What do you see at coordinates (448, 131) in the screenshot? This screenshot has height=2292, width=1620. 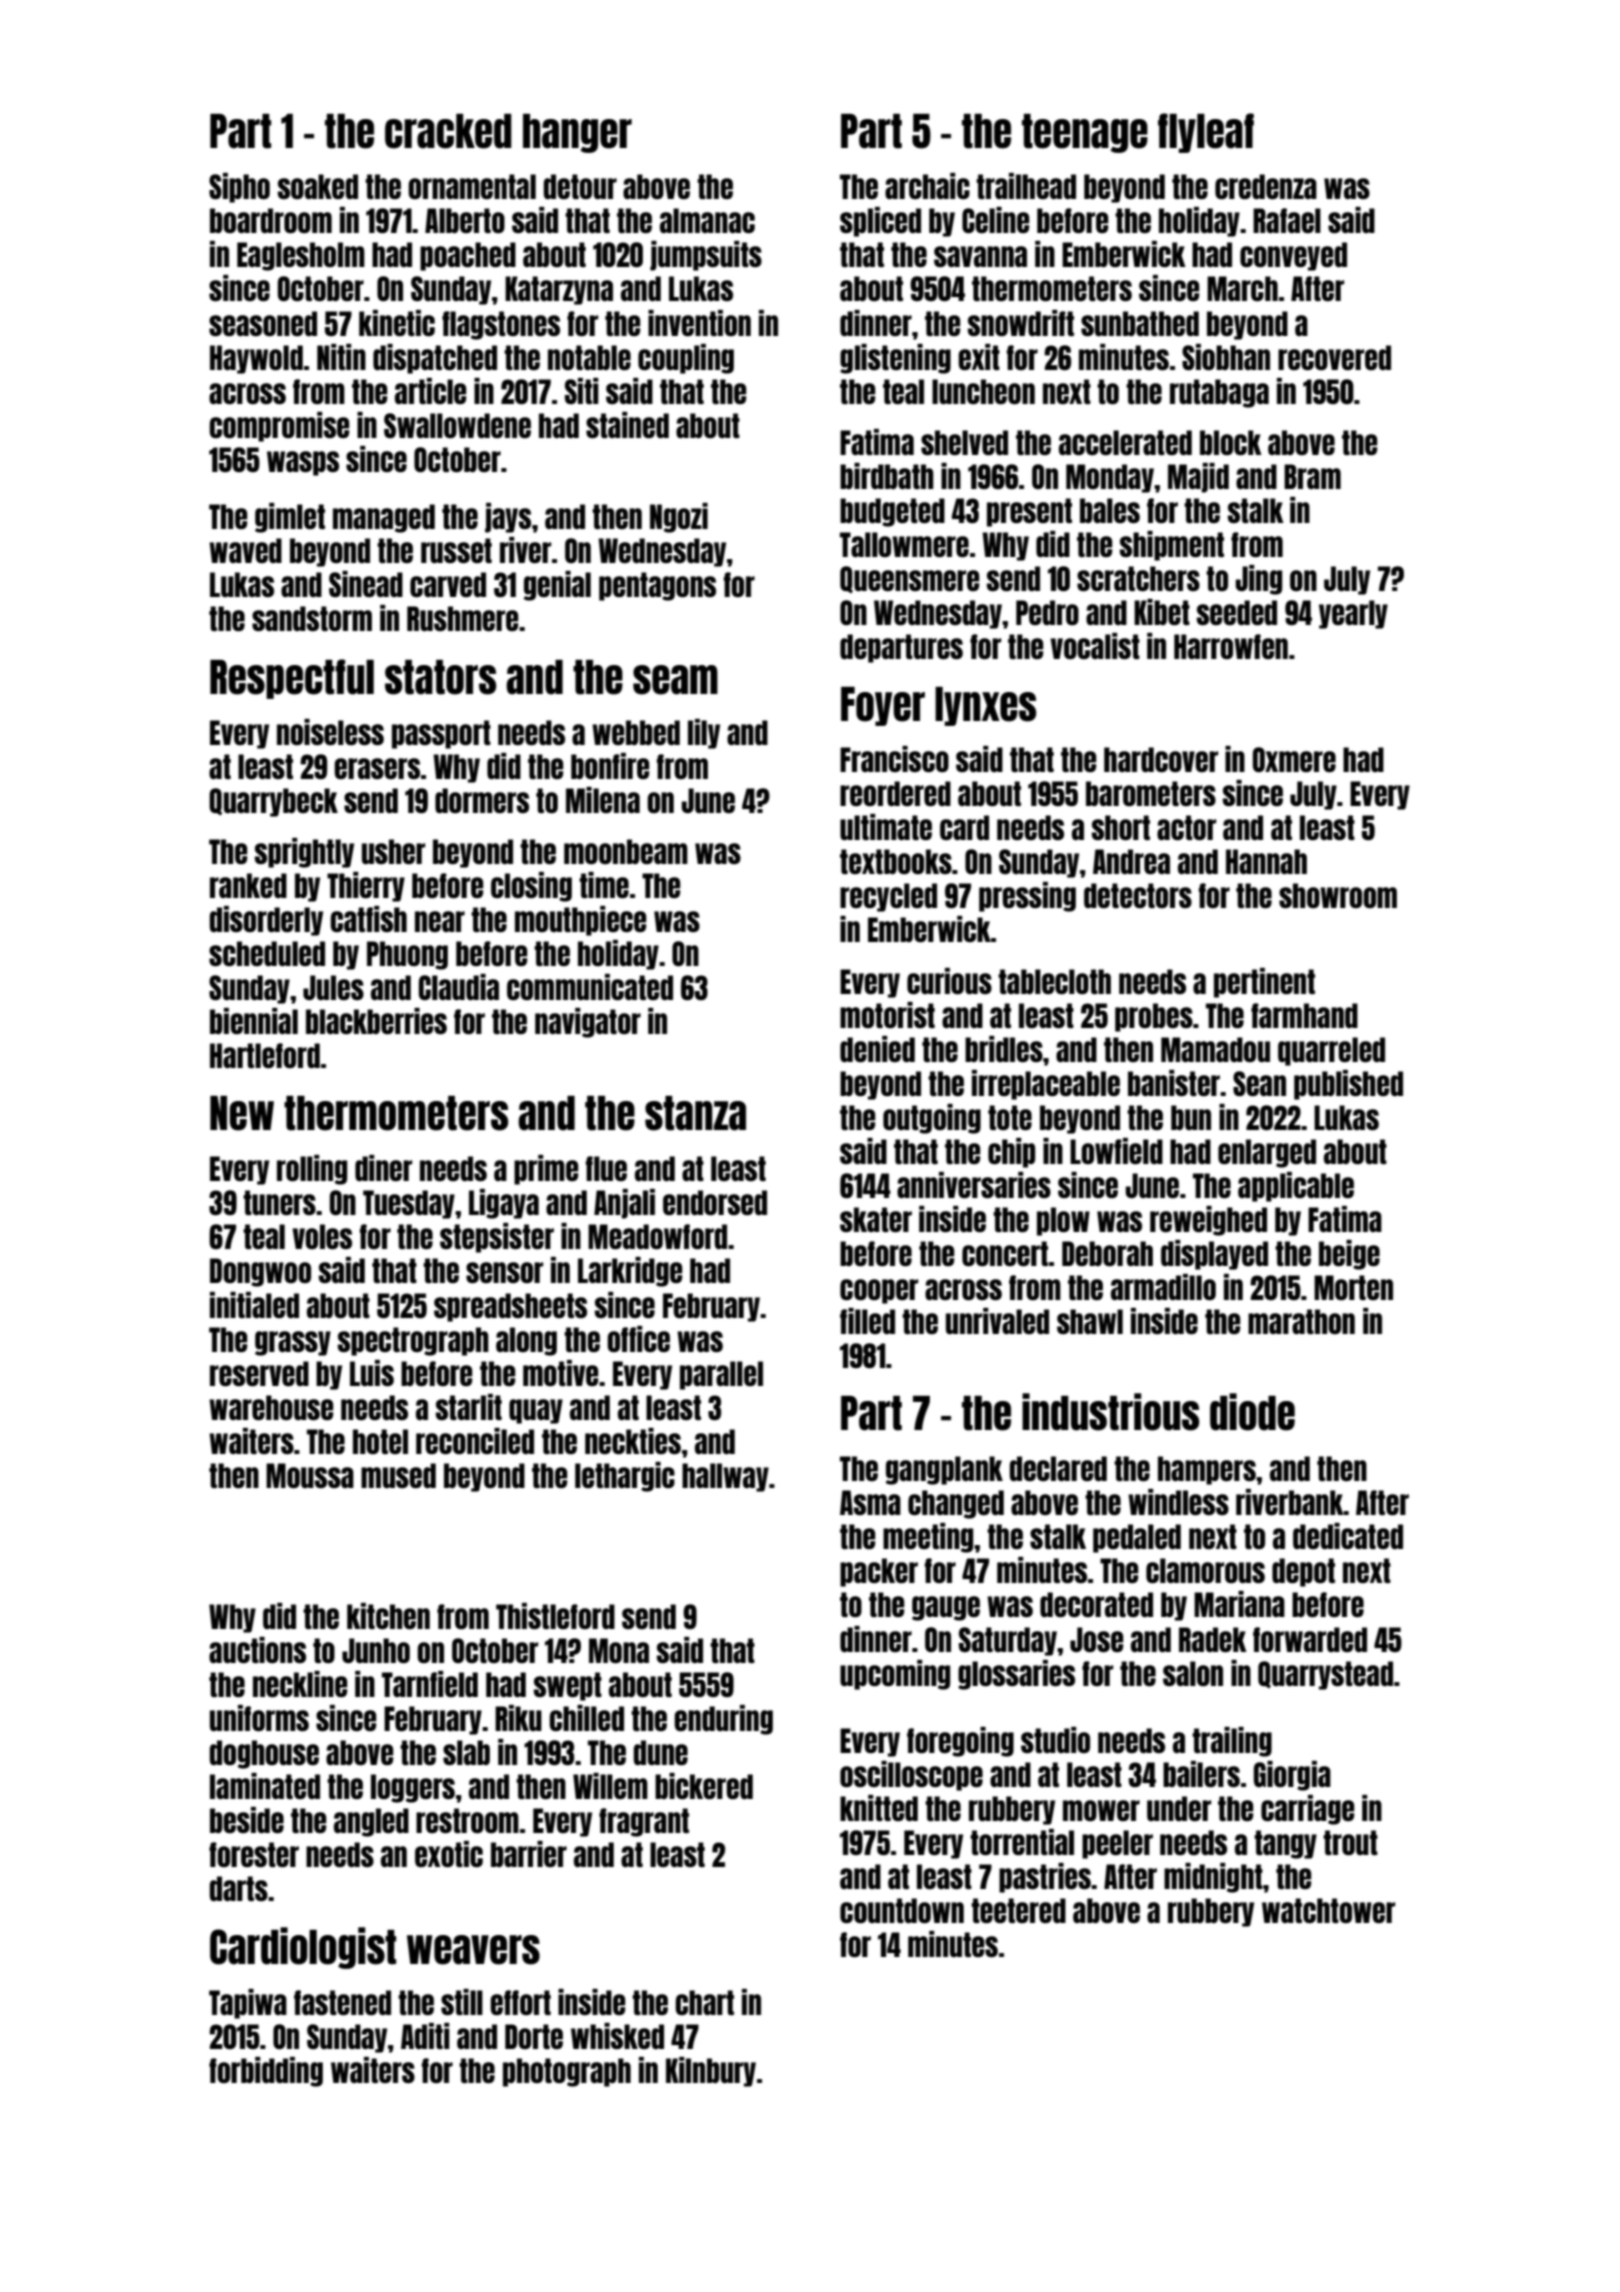 I see `cracked` at bounding box center [448, 131].
